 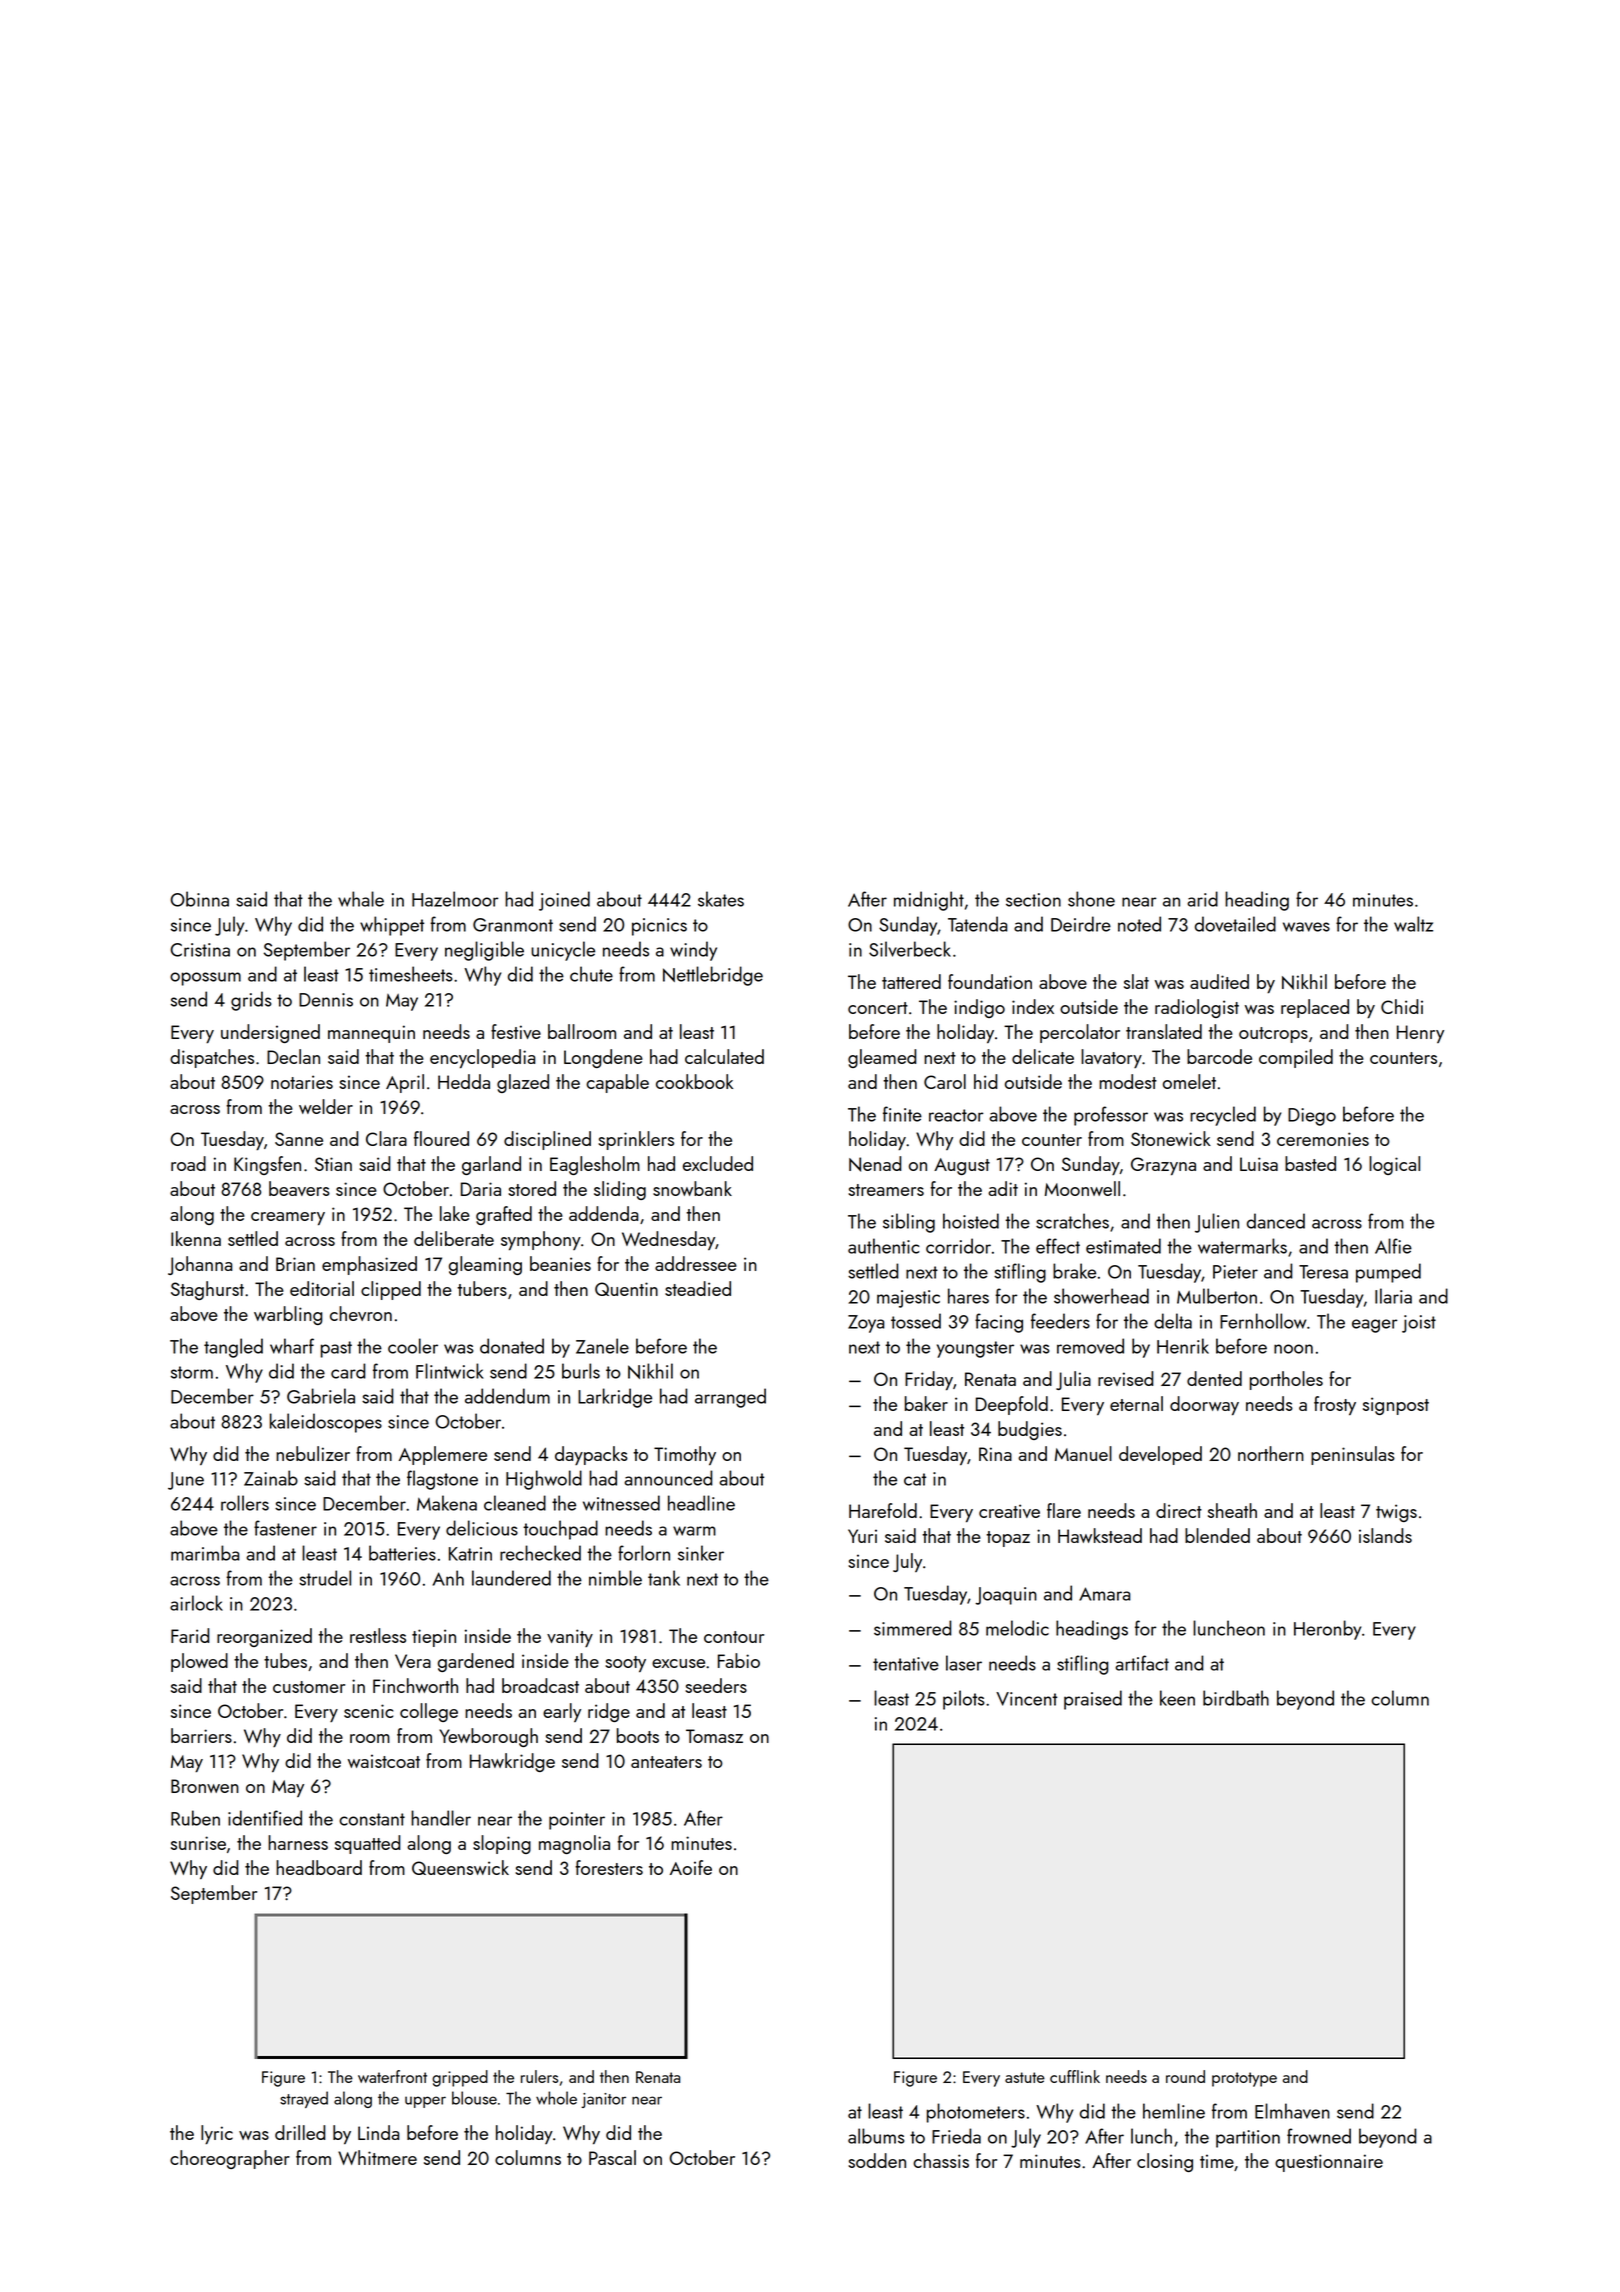 I want to click on strayed, so click(x=304, y=2099).
